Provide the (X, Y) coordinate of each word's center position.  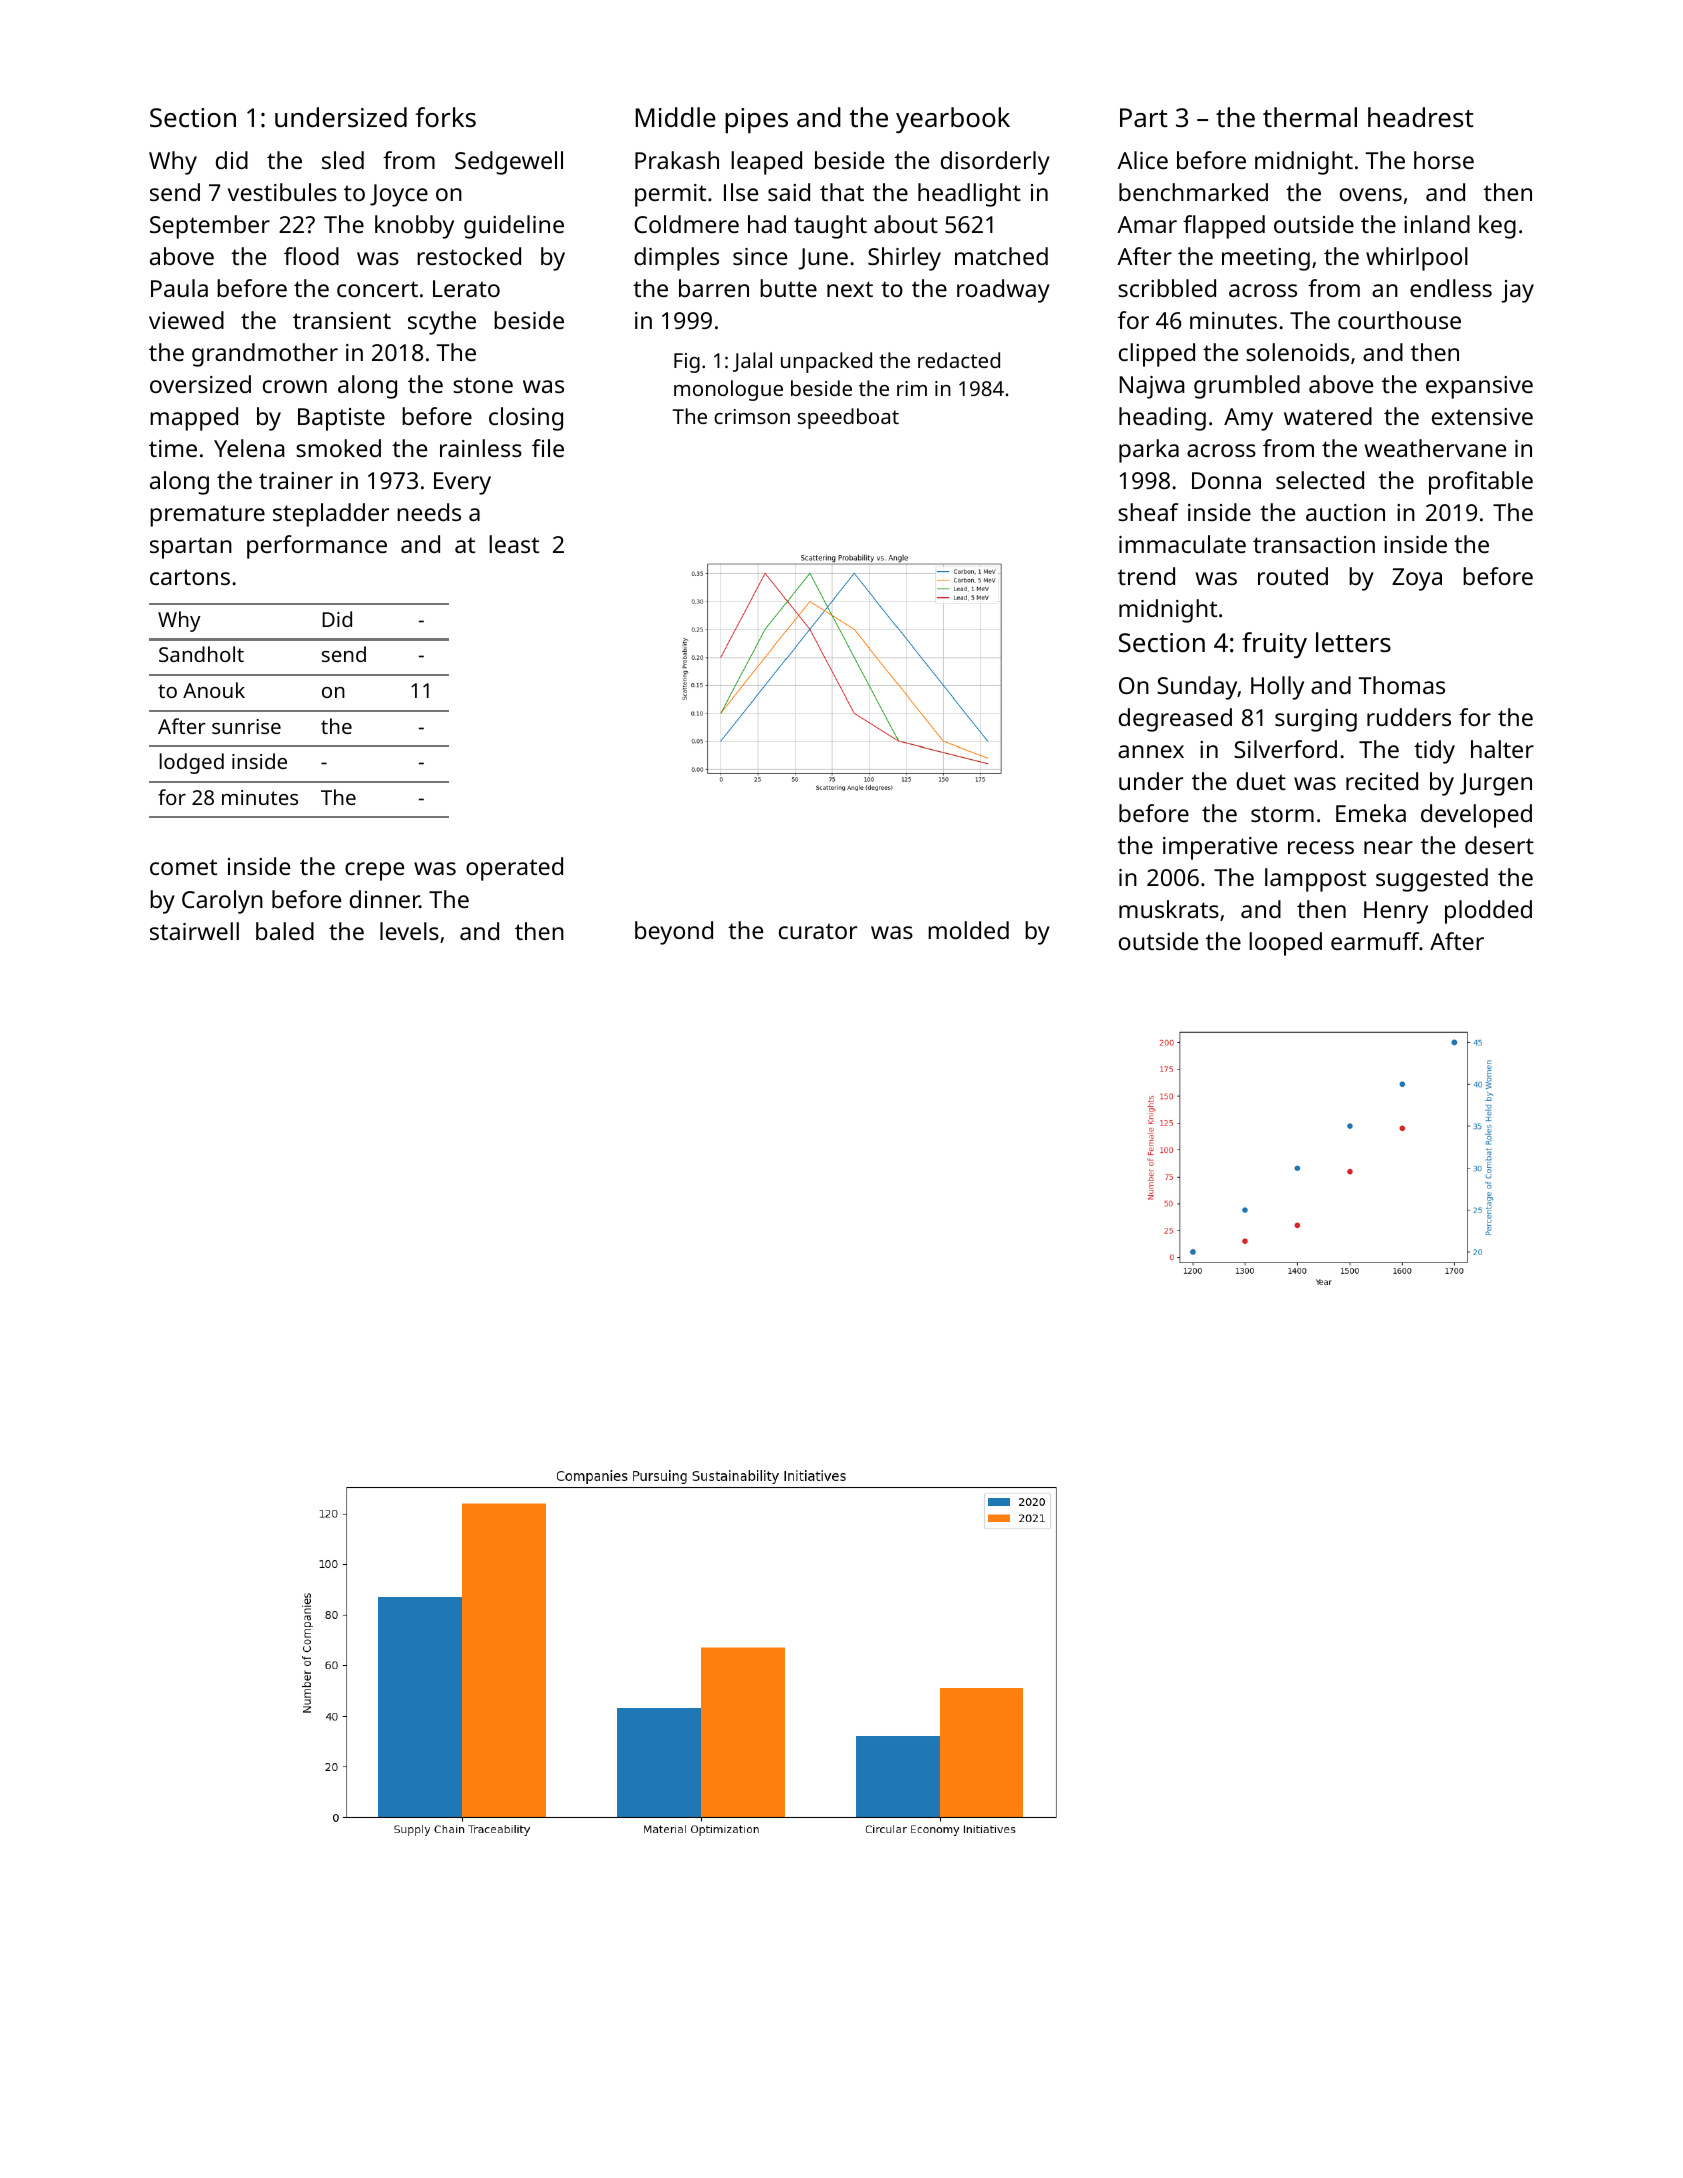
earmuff (1375, 941)
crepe (374, 871)
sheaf (1148, 512)
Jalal (752, 362)
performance (317, 547)
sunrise (246, 726)
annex (1151, 751)
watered (1328, 416)
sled (343, 160)
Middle (676, 117)
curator (818, 931)
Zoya (1417, 579)
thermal (1310, 117)
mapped (194, 419)
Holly (1277, 688)
